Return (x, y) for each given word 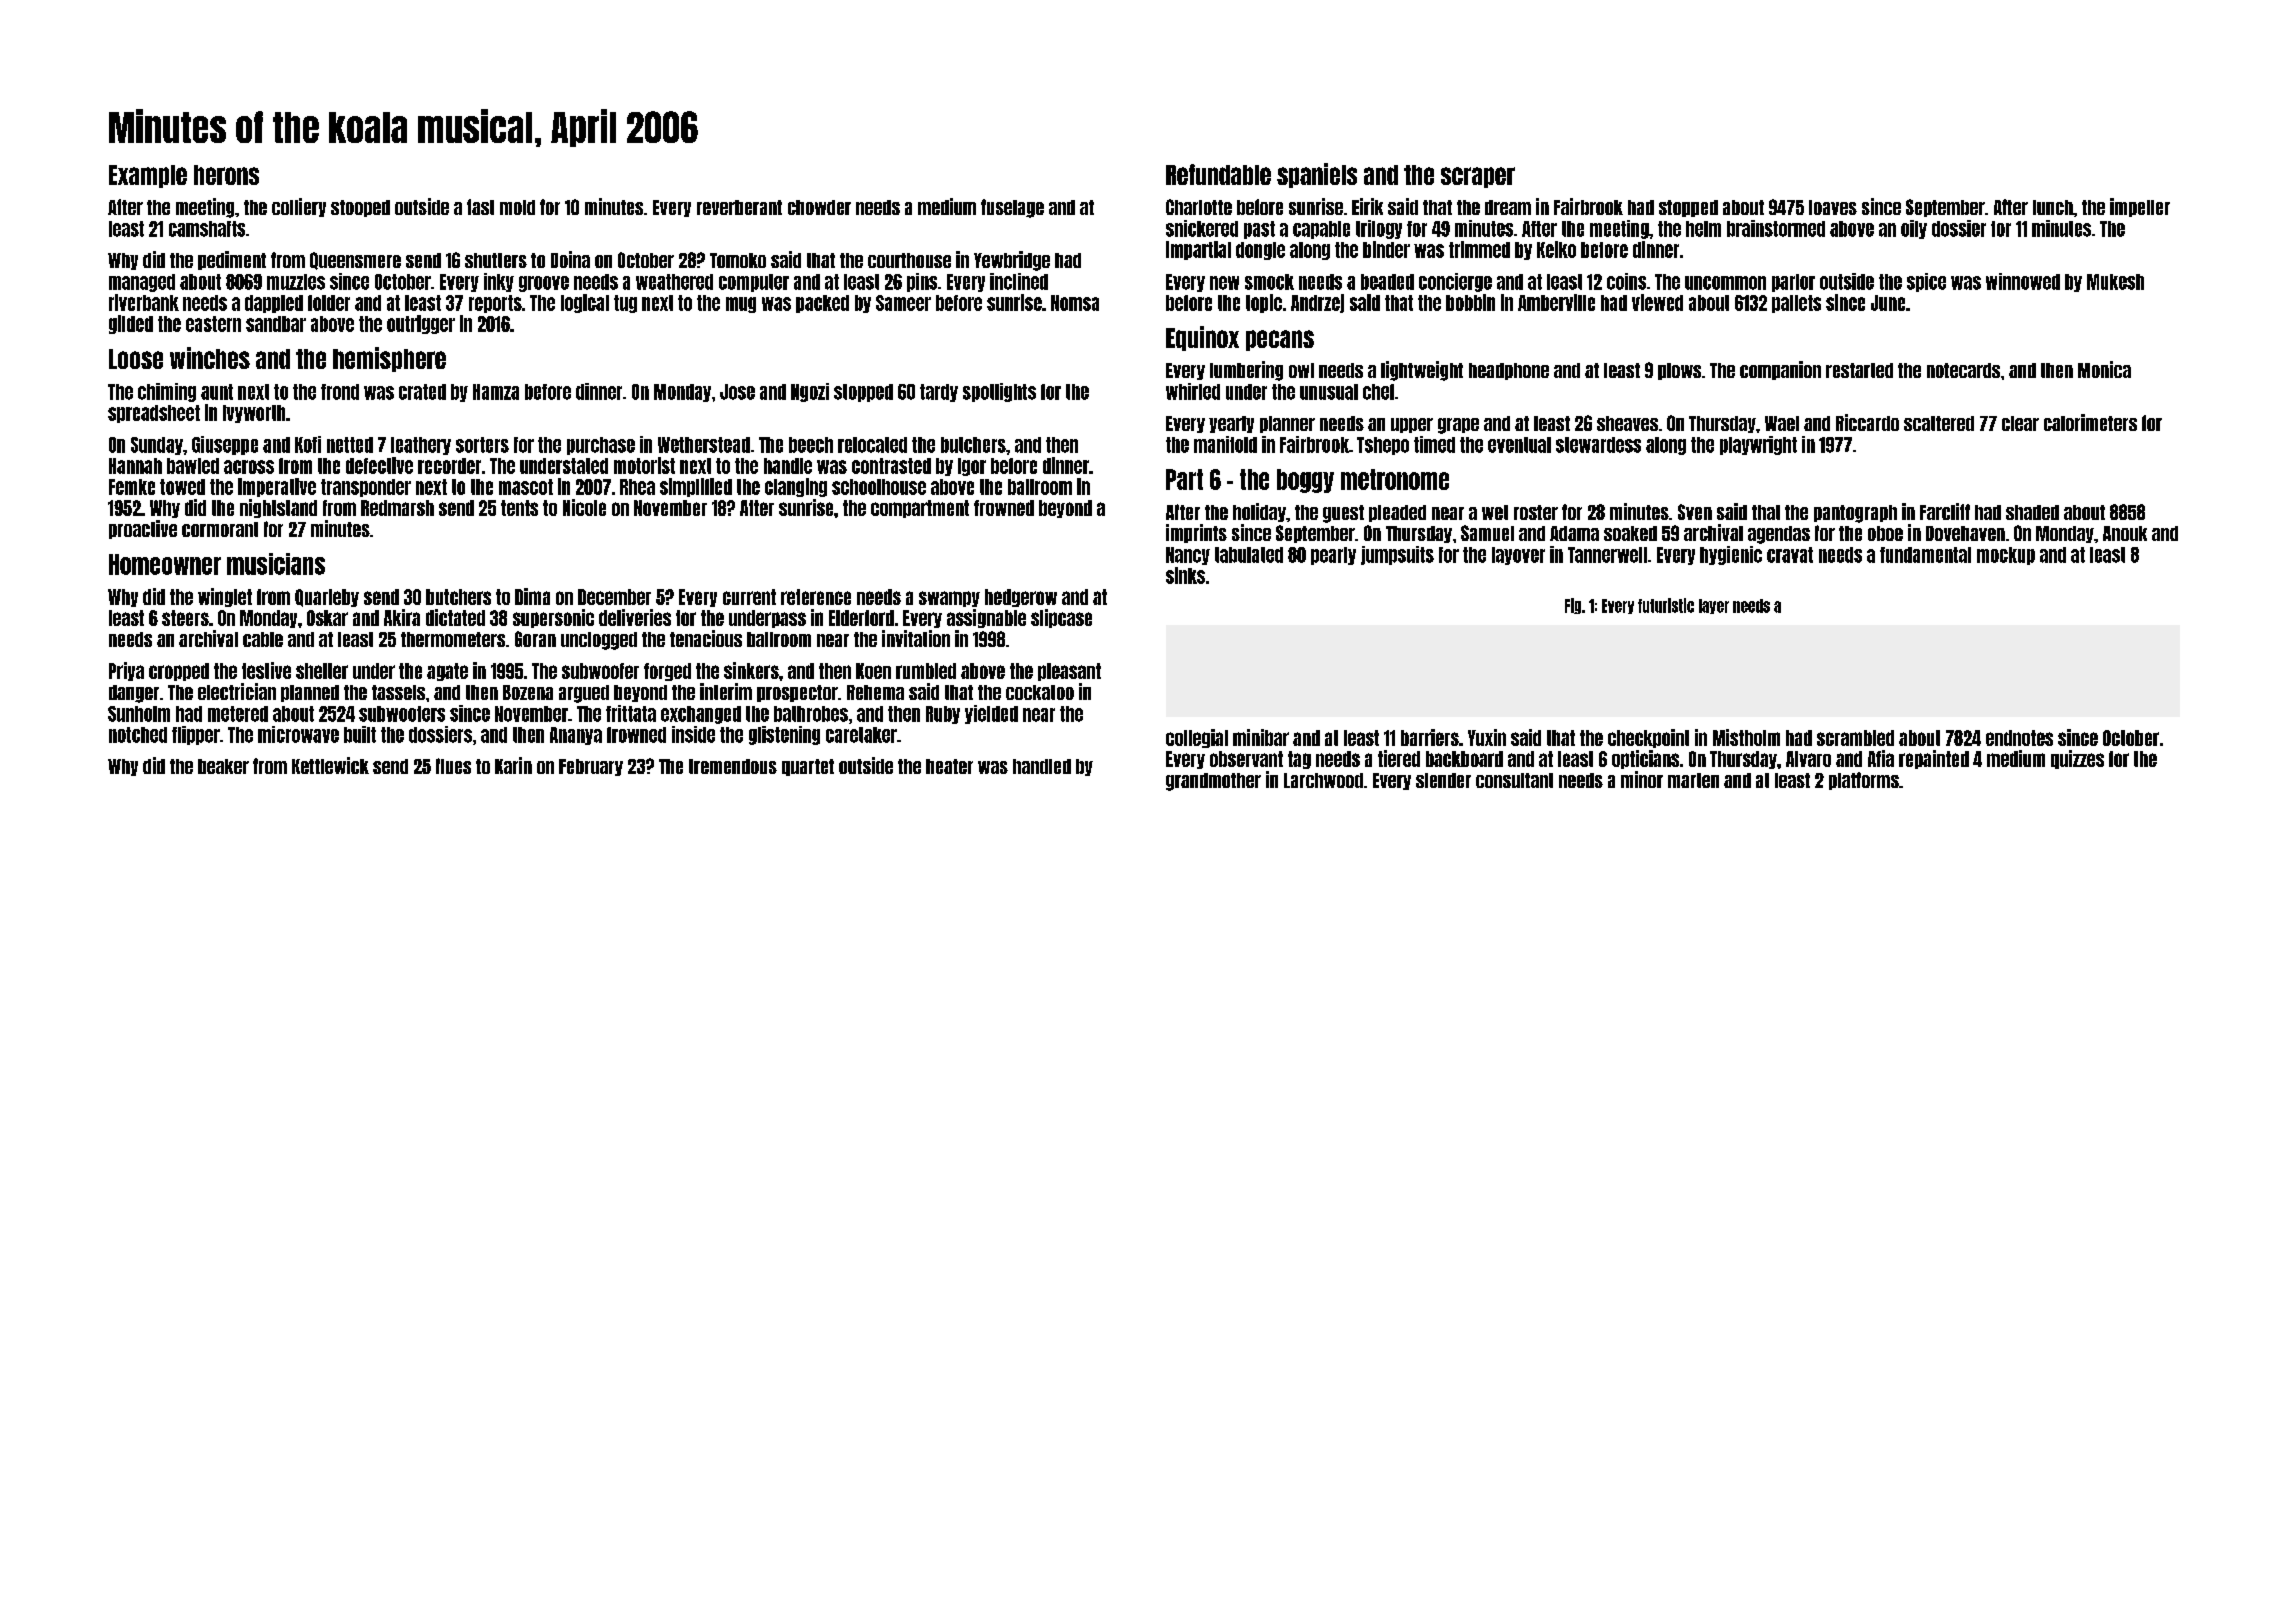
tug (625, 304)
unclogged (599, 641)
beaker (223, 766)
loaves (1833, 207)
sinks (1185, 575)
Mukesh (2115, 282)
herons (226, 175)
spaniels (1317, 175)
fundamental (1925, 555)
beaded (1387, 282)
